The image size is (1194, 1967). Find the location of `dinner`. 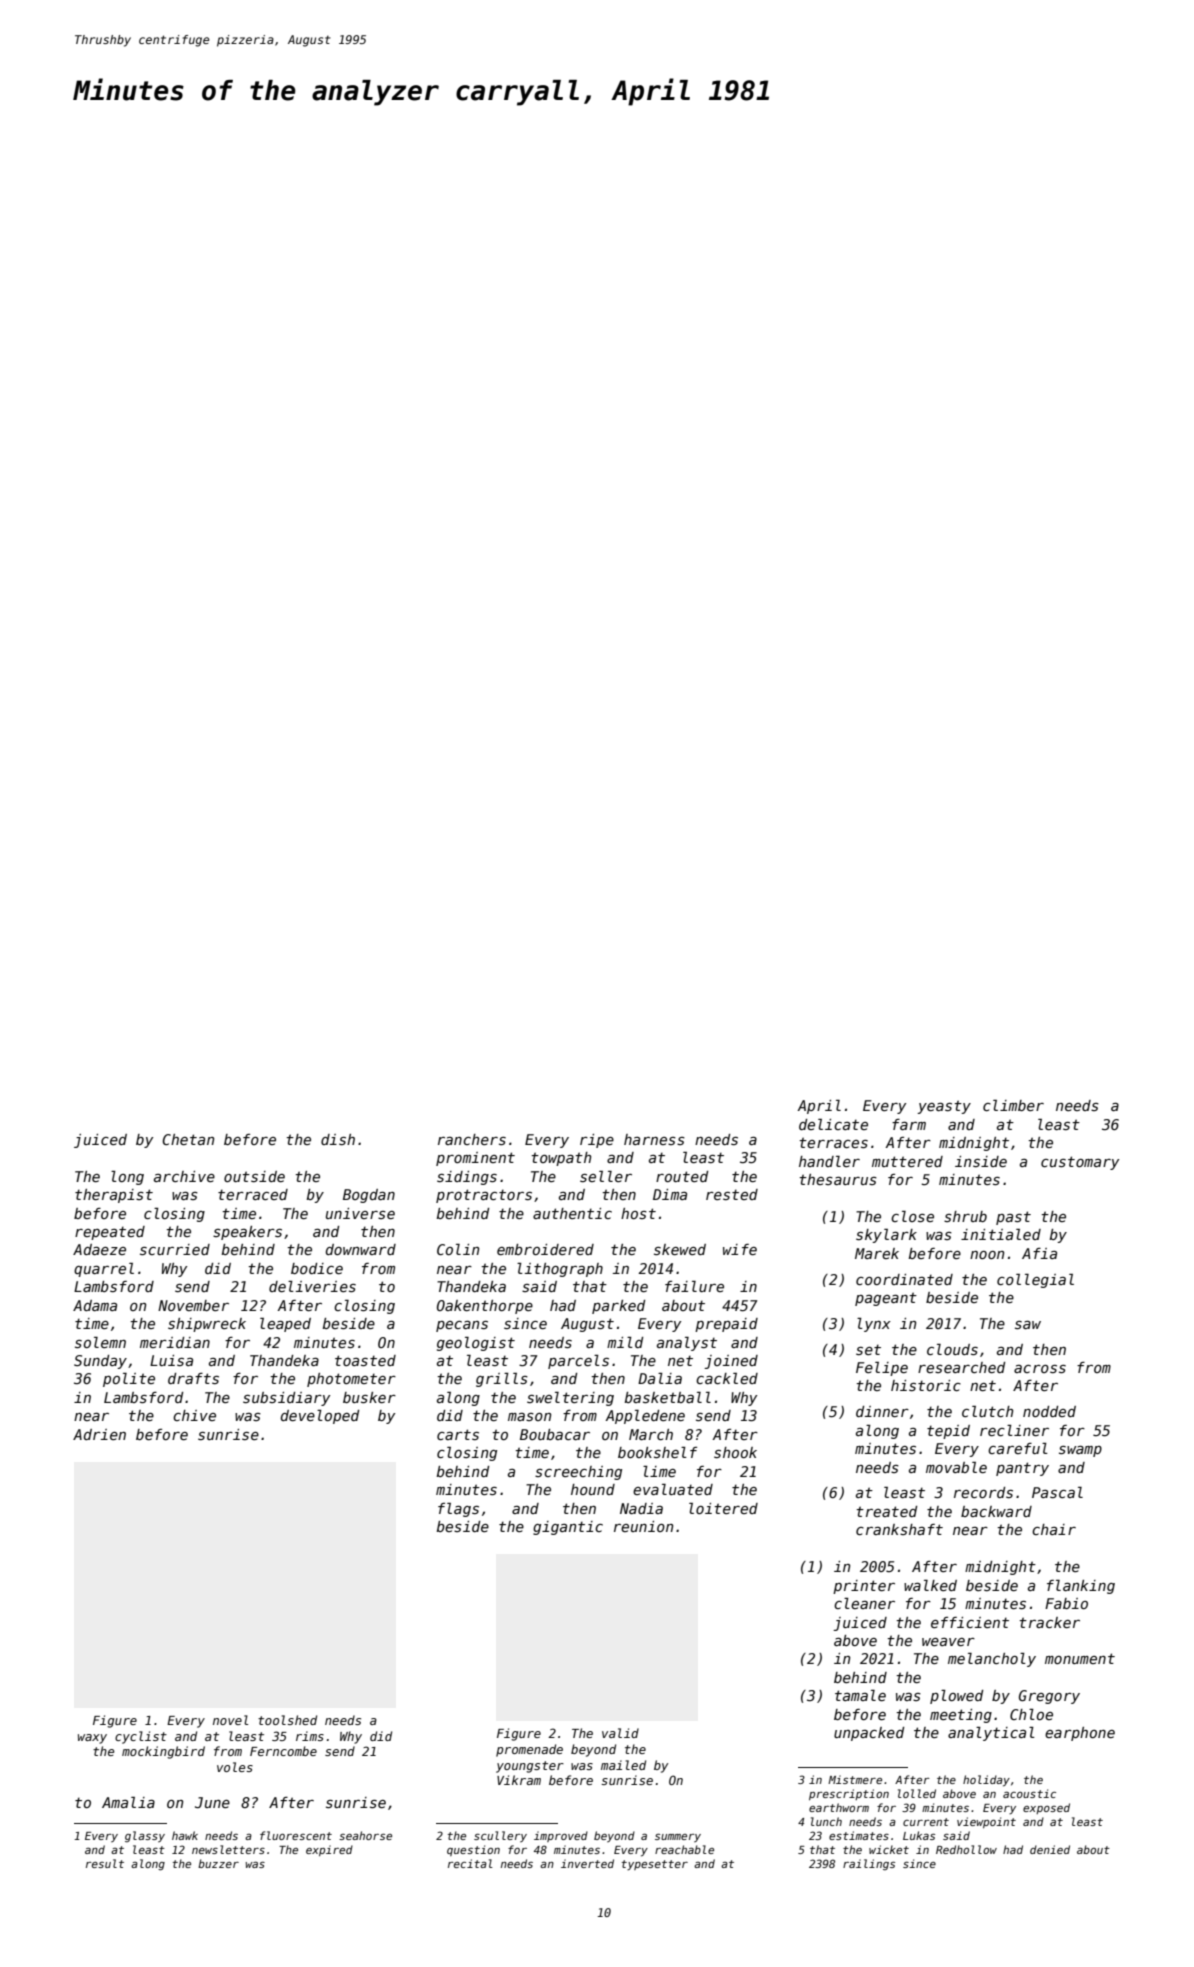

dinner is located at coordinates (882, 1411).
